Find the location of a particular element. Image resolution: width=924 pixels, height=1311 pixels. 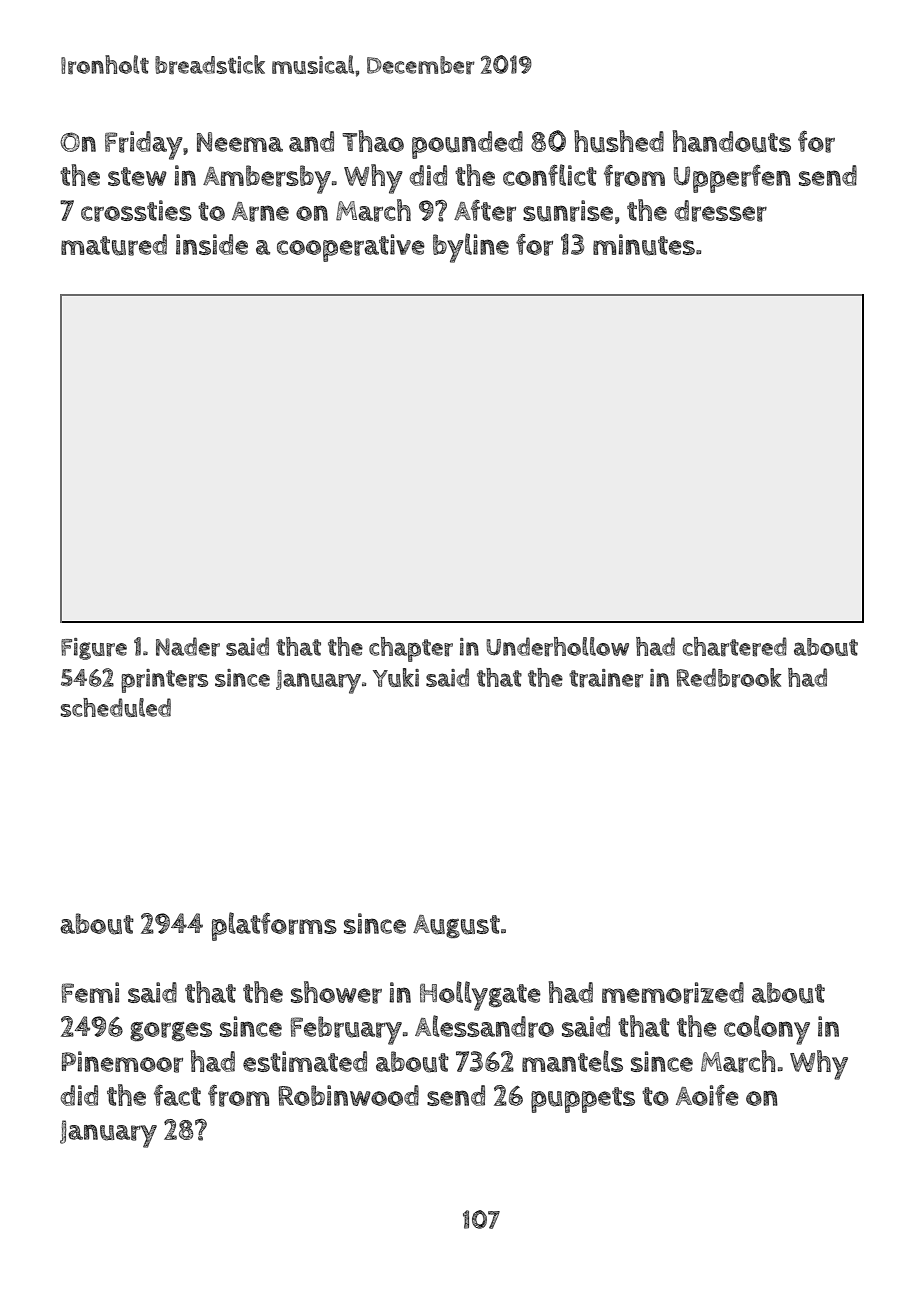

trainer is located at coordinates (606, 678).
